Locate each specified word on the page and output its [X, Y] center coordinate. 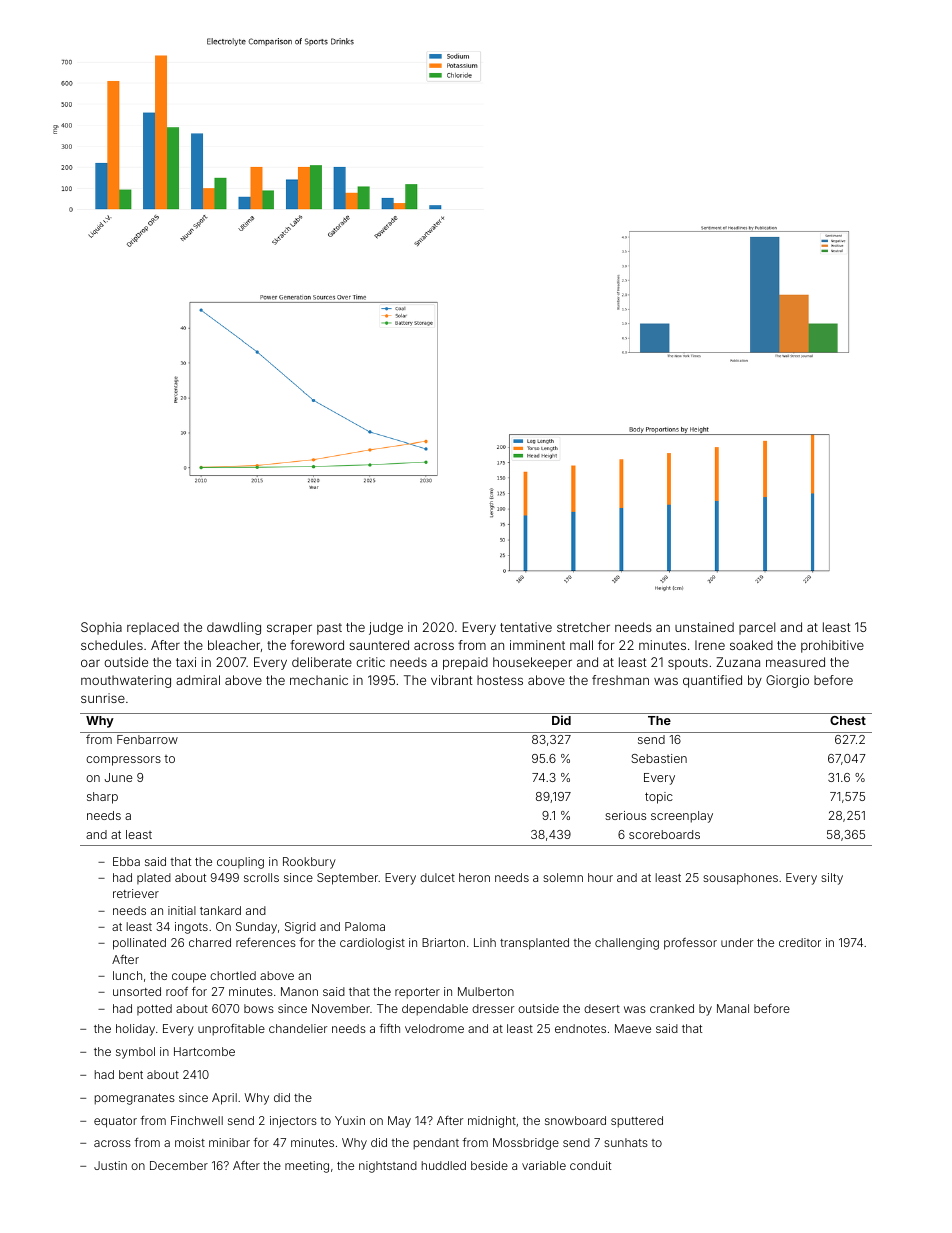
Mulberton [486, 991]
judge [386, 628]
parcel [757, 628]
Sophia [101, 628]
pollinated [139, 944]
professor [690, 944]
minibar [229, 1142]
